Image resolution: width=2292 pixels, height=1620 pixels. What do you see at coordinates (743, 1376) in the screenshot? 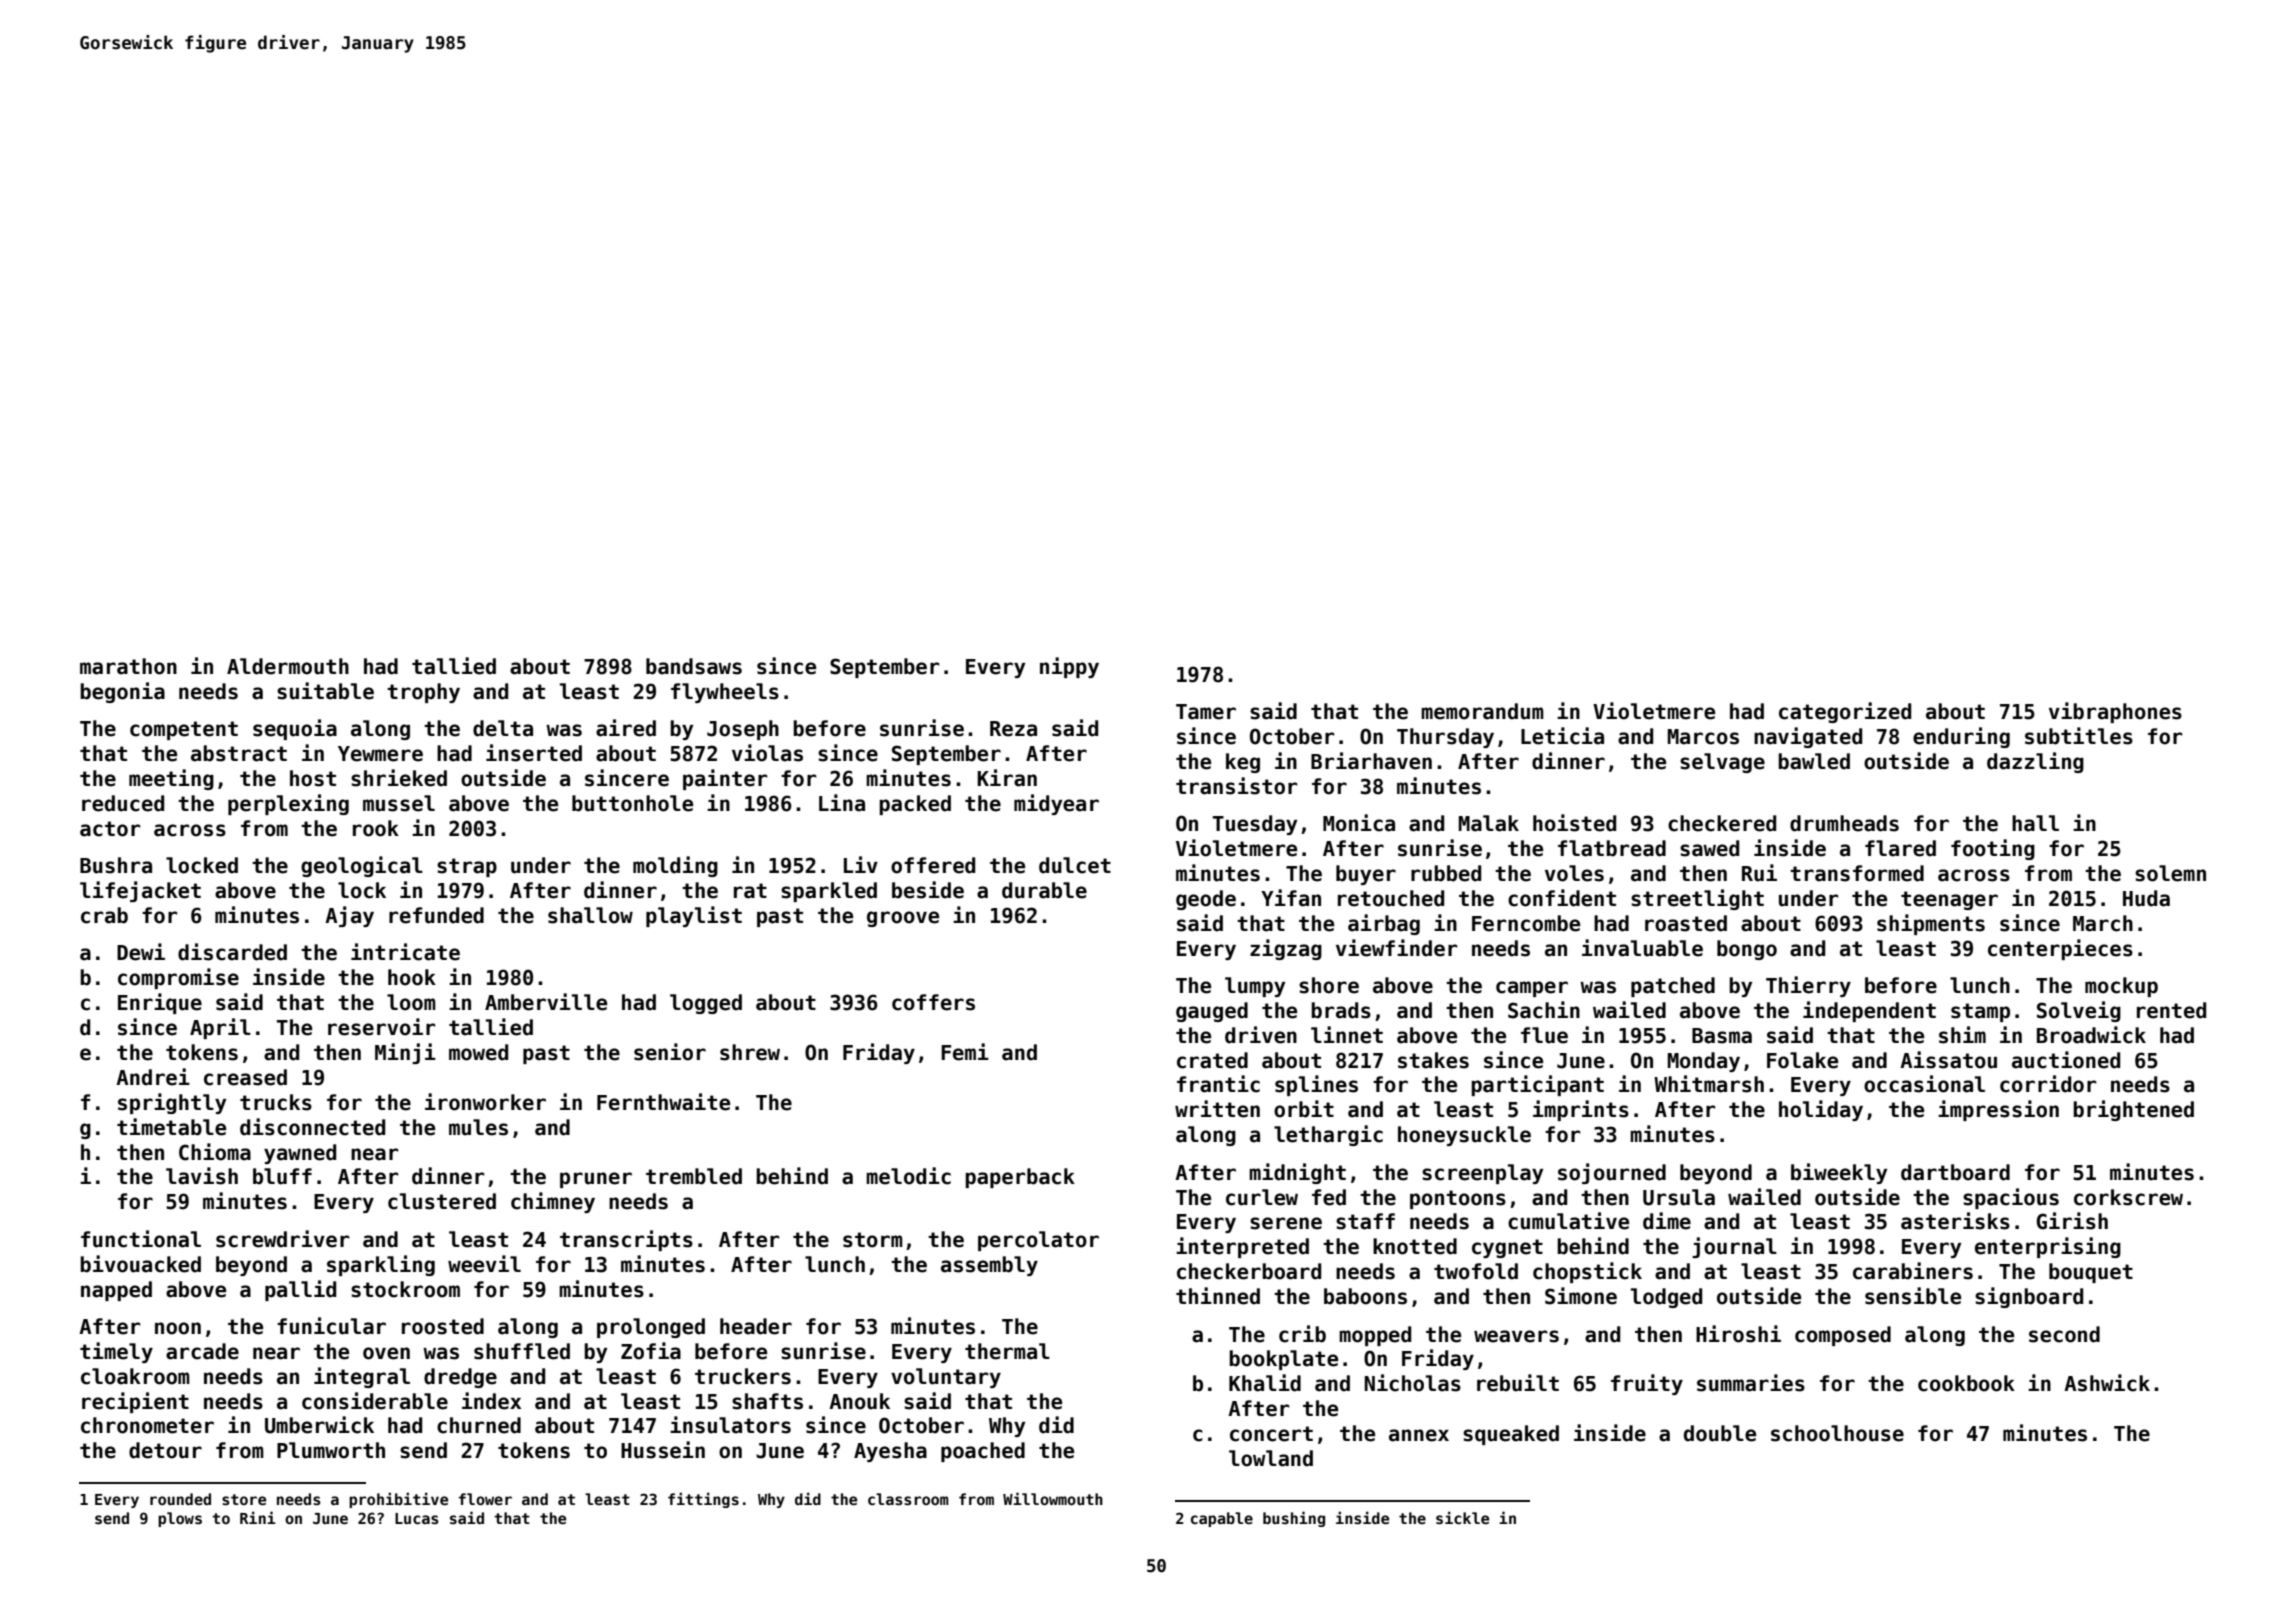
I see `truckers` at bounding box center [743, 1376].
